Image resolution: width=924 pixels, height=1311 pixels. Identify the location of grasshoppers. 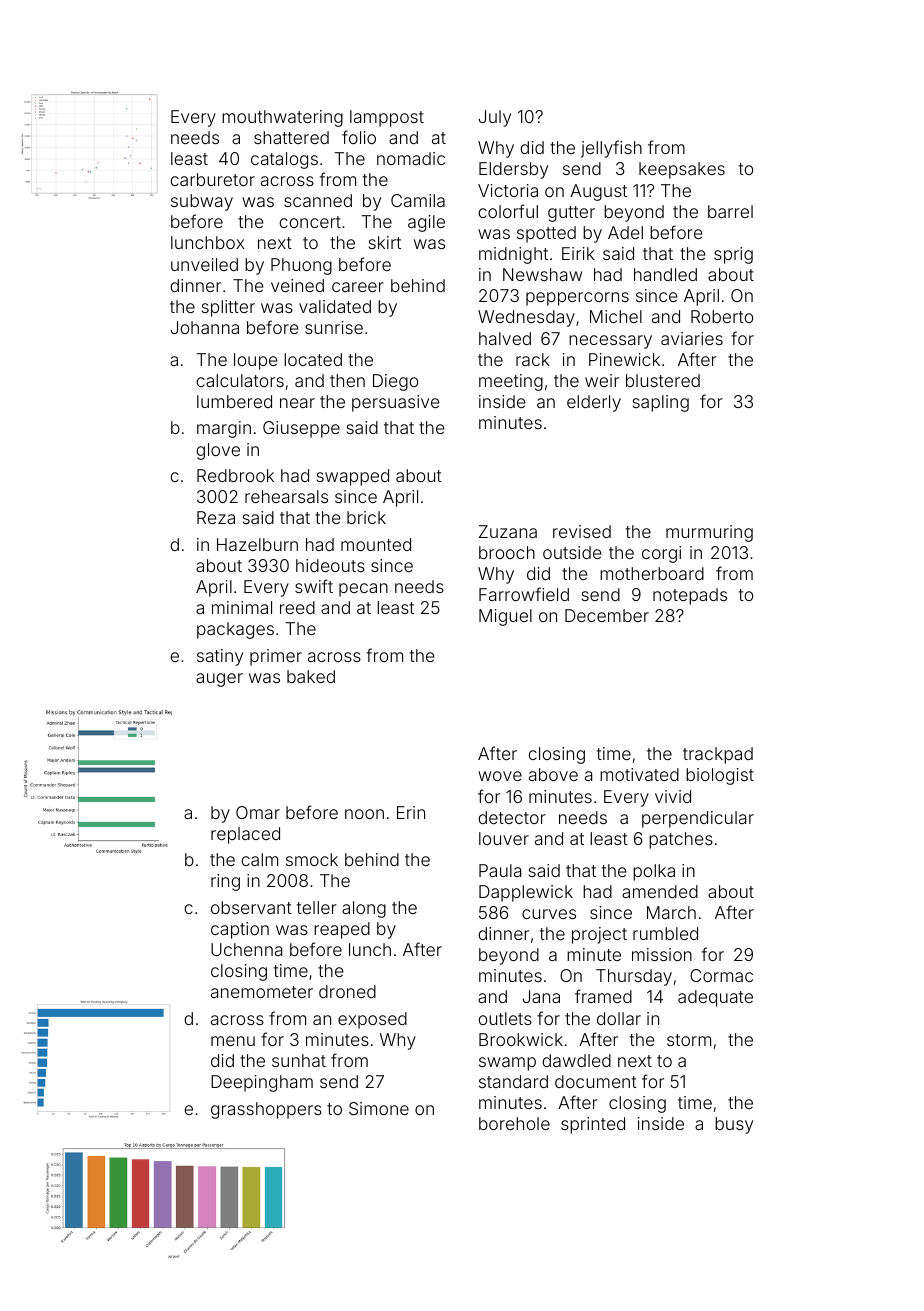
(266, 1110).
